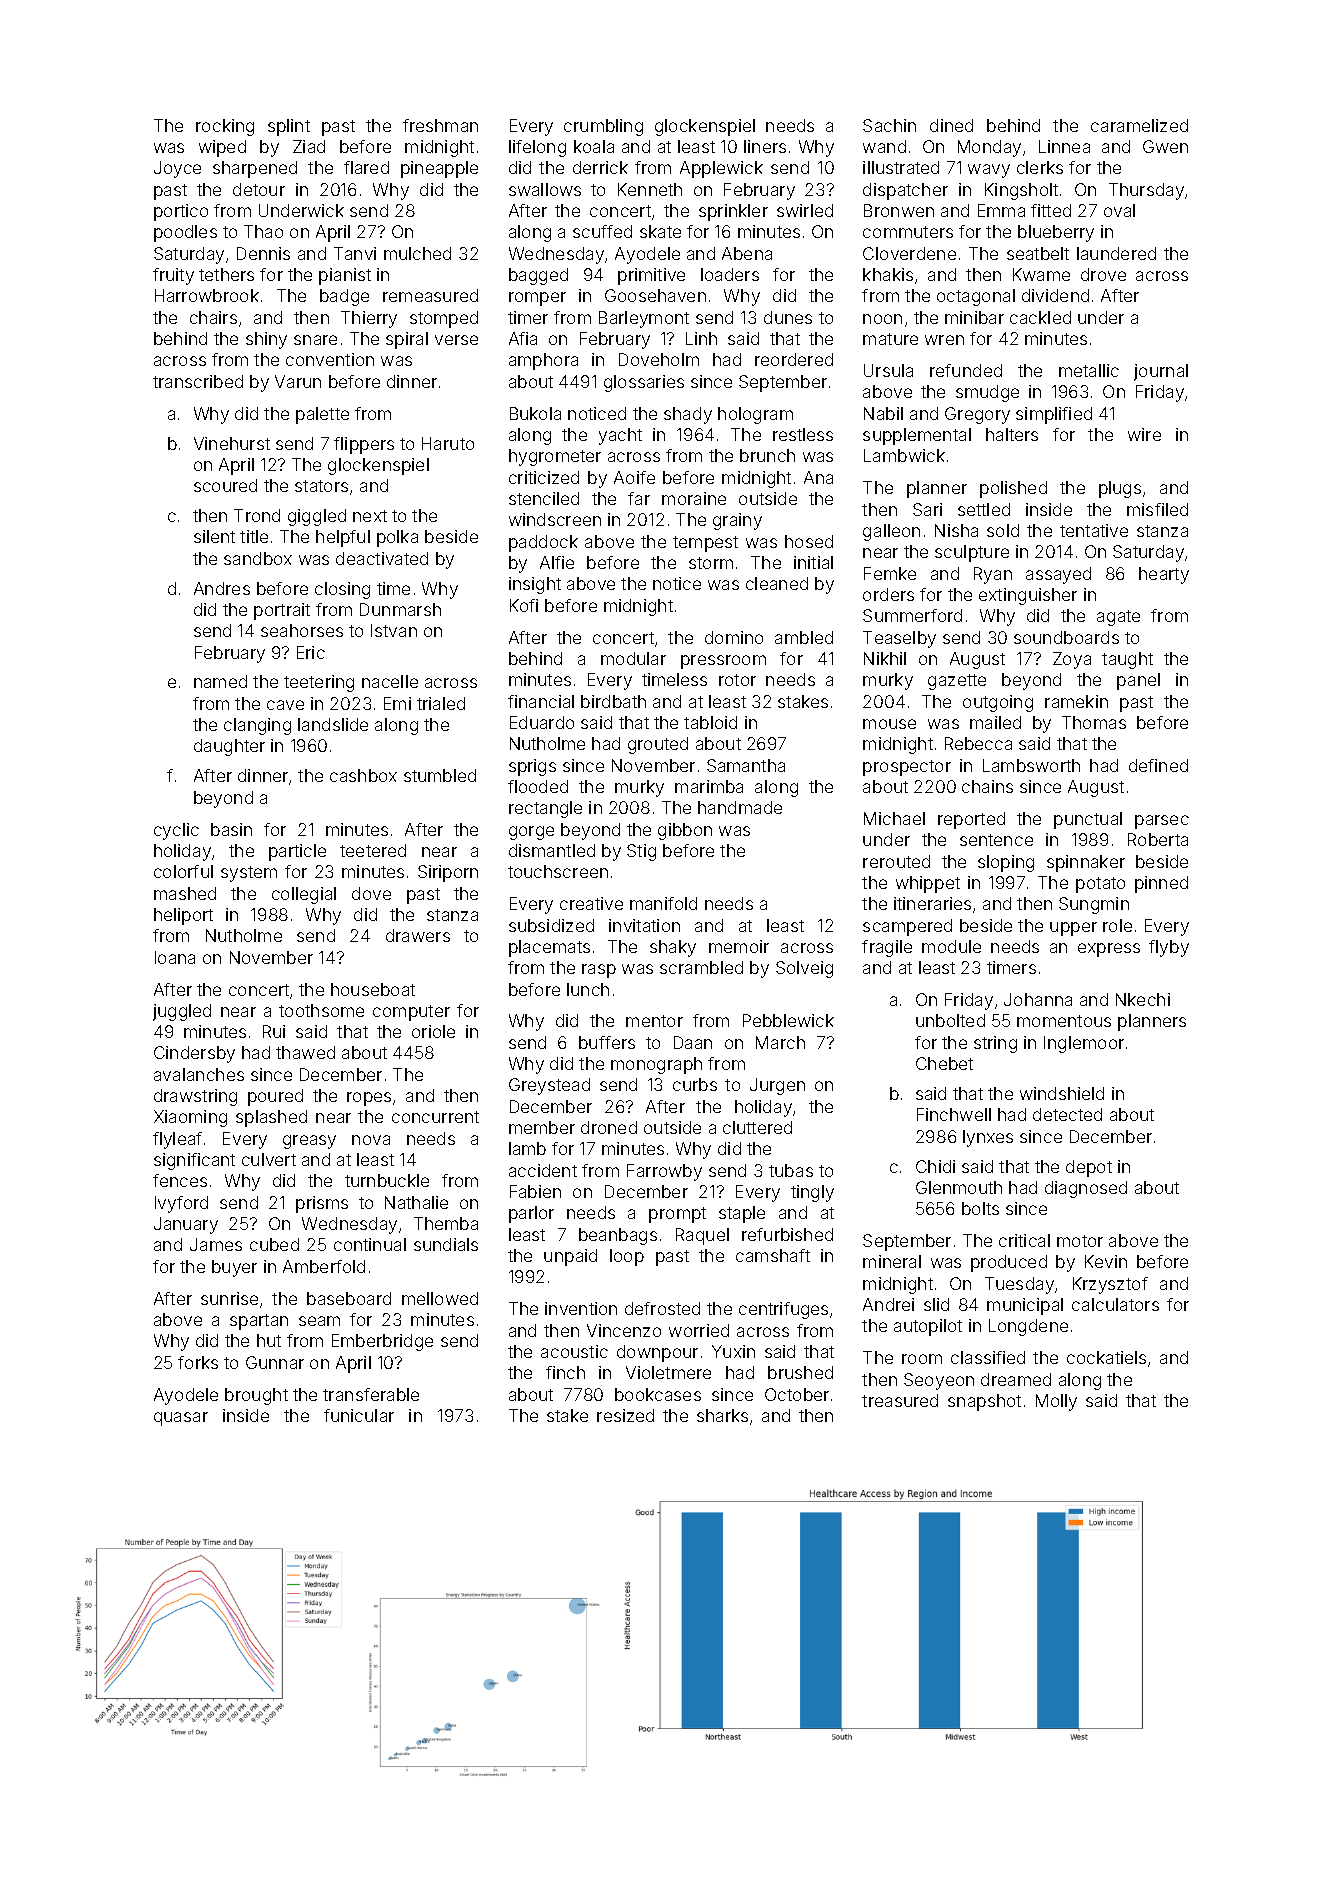  What do you see at coordinates (448, 443) in the document?
I see `Haruto` at bounding box center [448, 443].
